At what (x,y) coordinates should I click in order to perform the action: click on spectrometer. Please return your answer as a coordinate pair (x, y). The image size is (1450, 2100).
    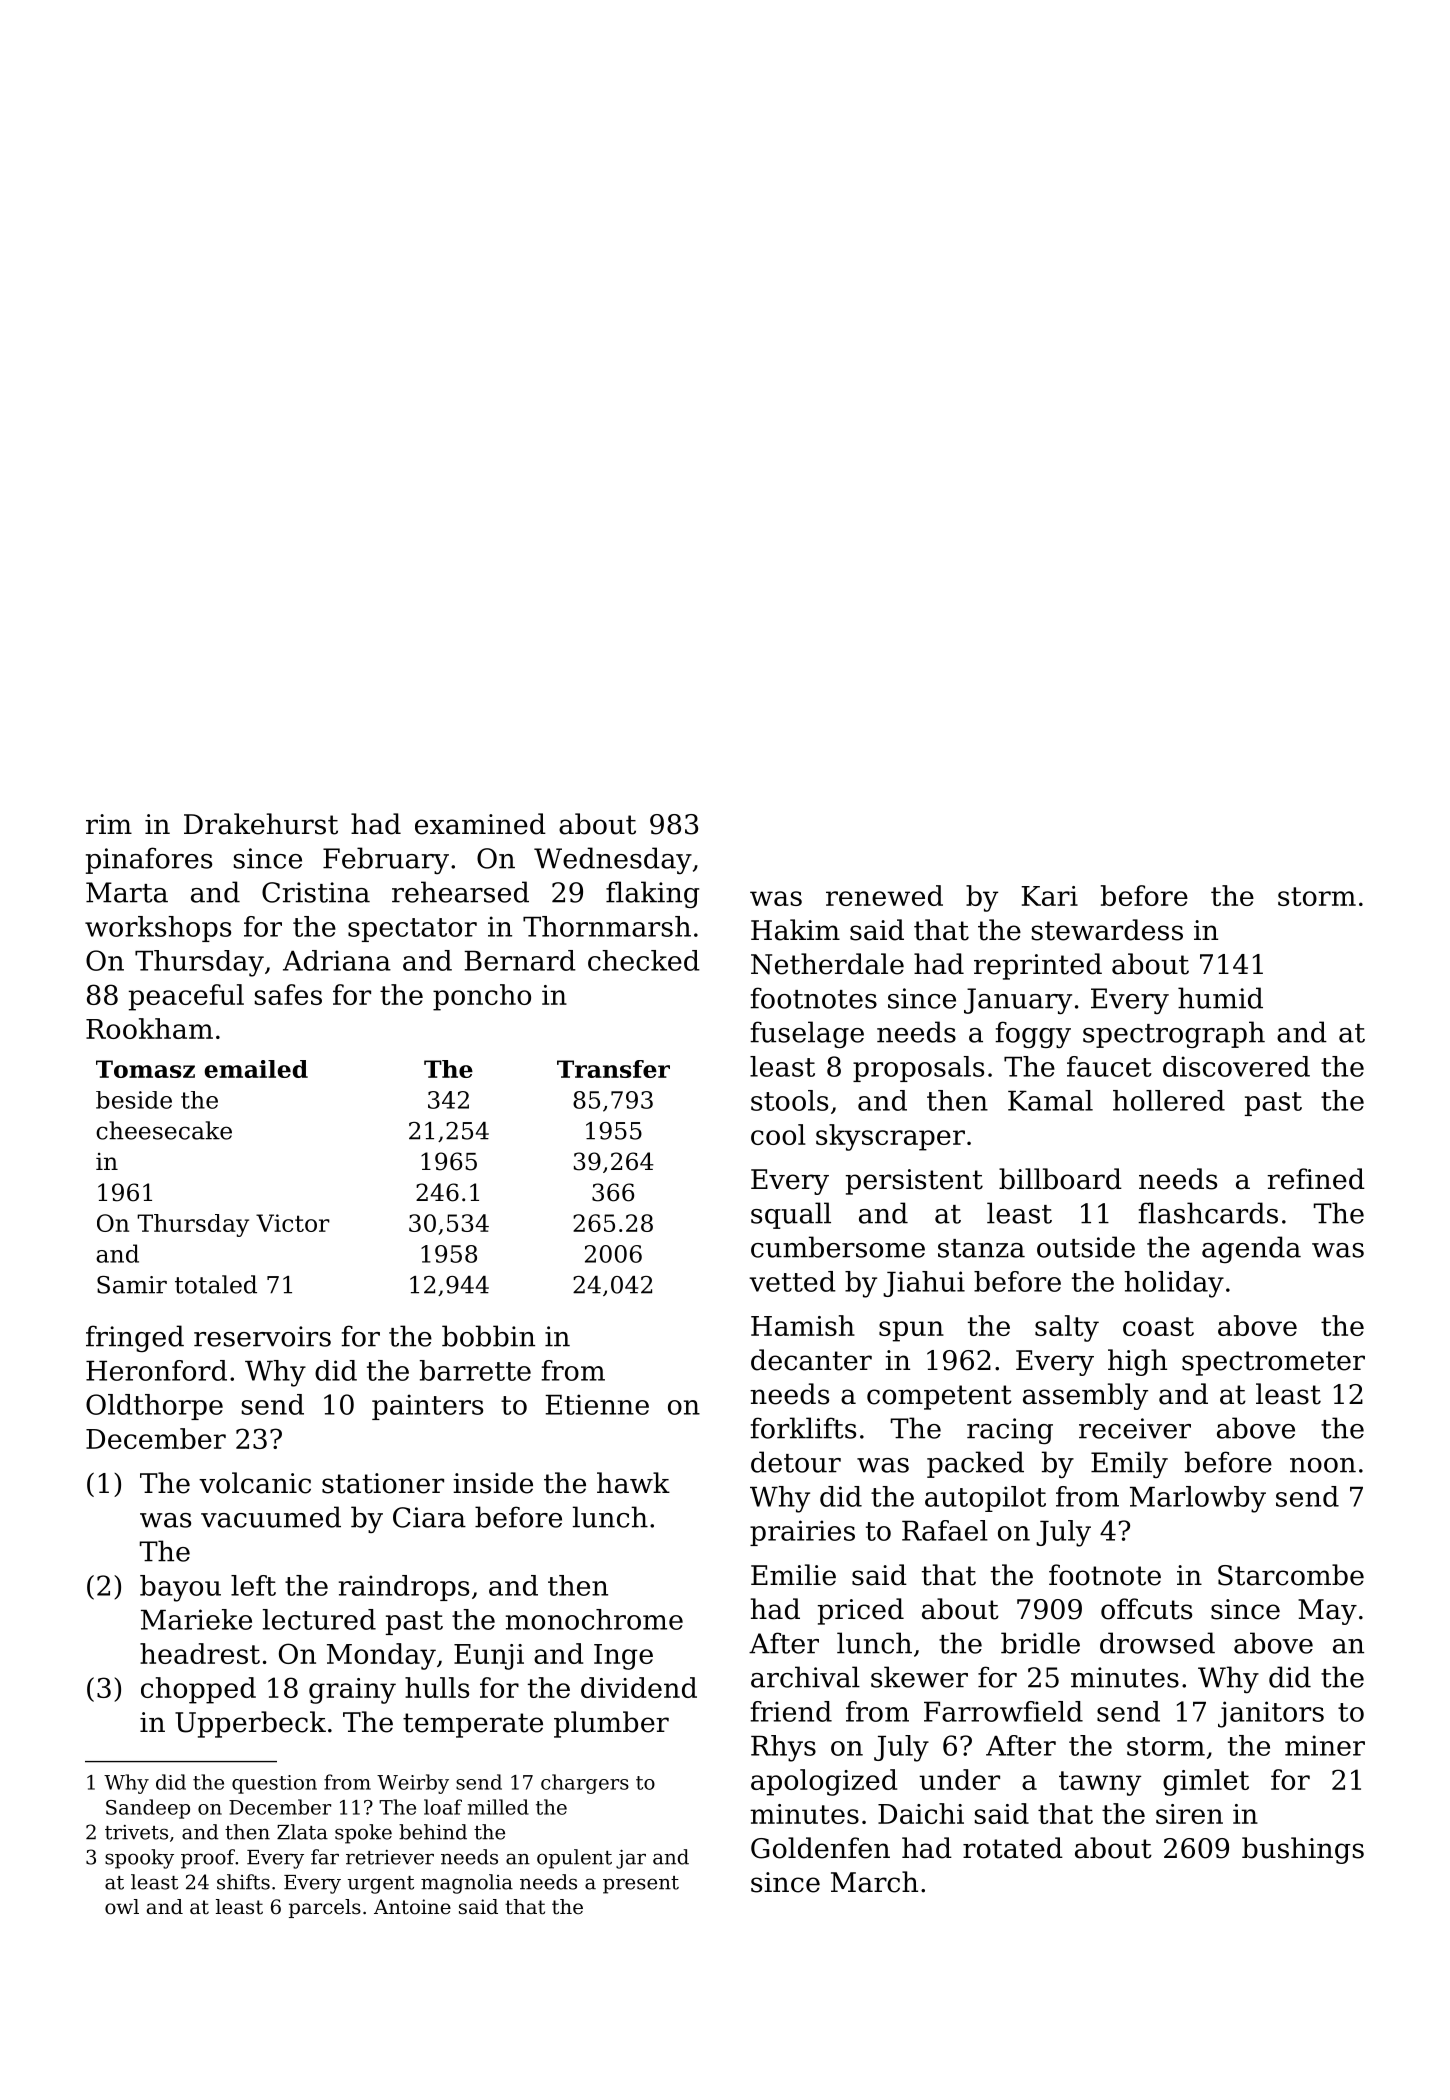
    Looking at the image, I should click on (1273, 1363).
